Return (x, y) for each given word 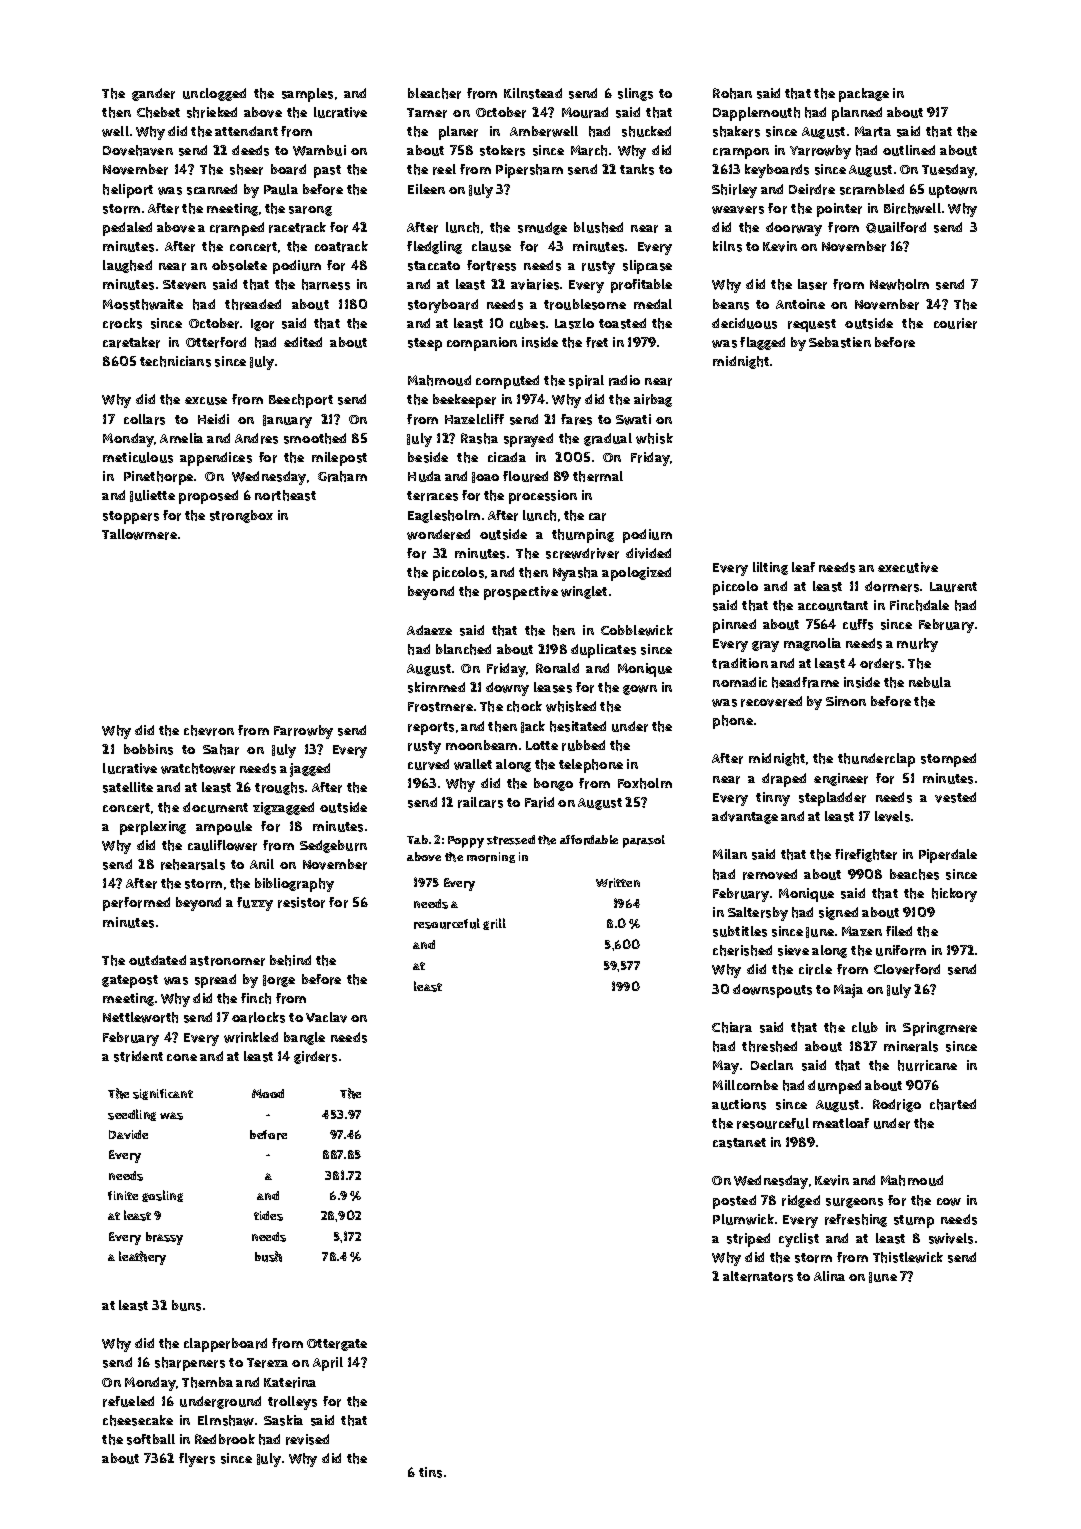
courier (955, 323)
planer (458, 133)
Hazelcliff (474, 419)
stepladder (832, 799)
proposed (208, 497)
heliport (128, 191)
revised (307, 1439)
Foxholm (645, 783)
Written (618, 883)
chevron (209, 730)
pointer (839, 210)
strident (138, 1056)
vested (955, 797)
